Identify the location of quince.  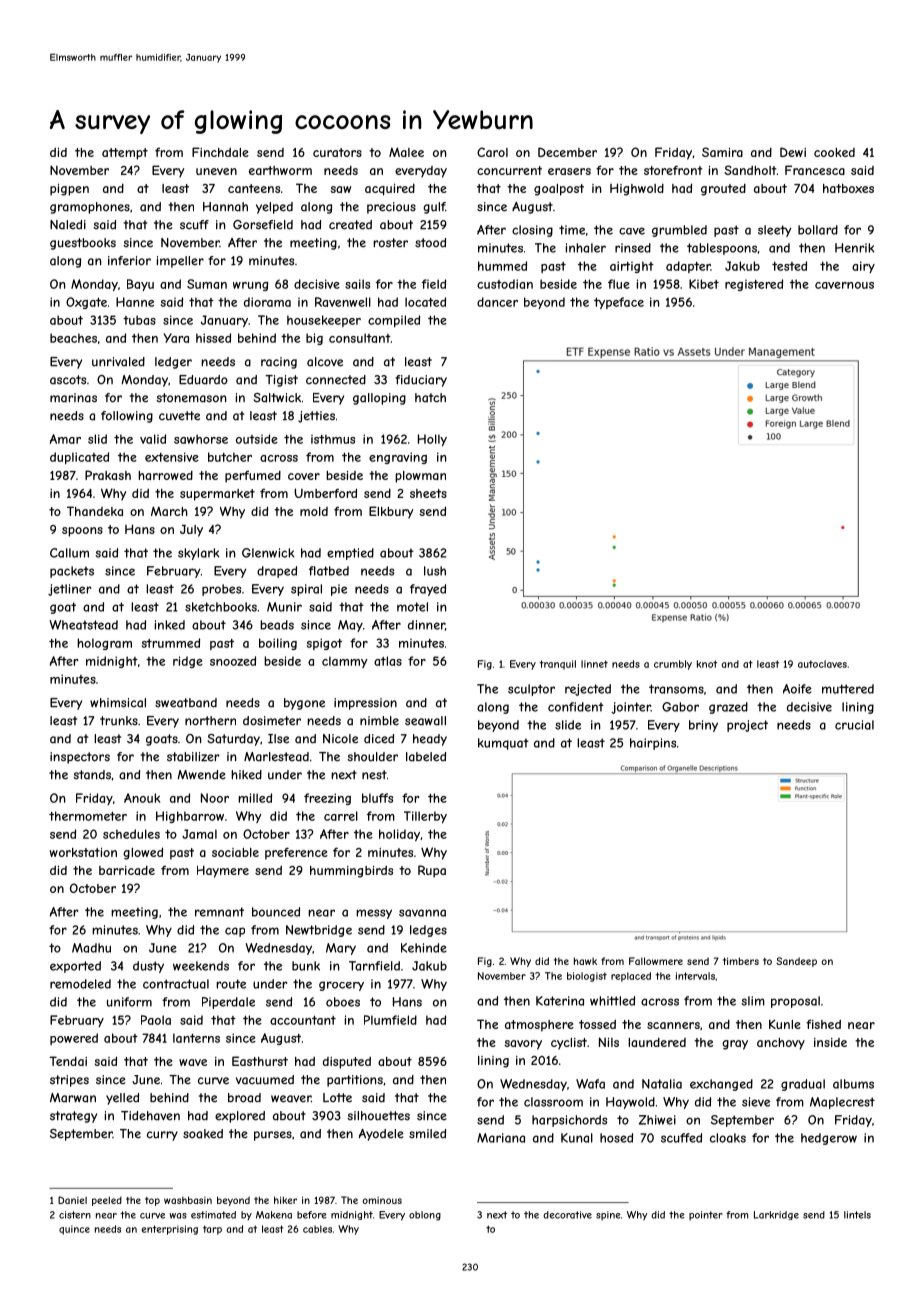
(74, 1230).
